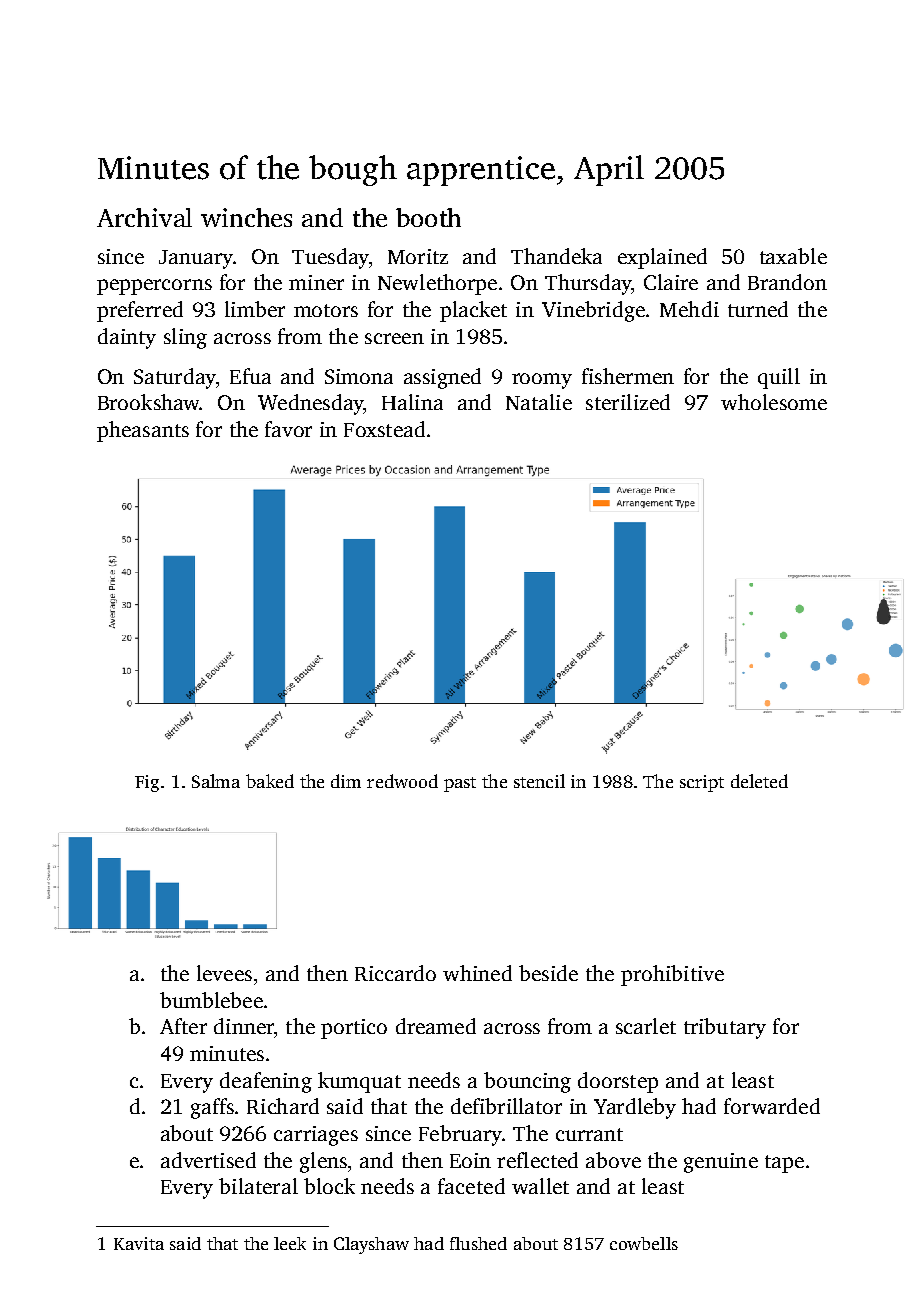  I want to click on Brookshaw, so click(149, 402).
